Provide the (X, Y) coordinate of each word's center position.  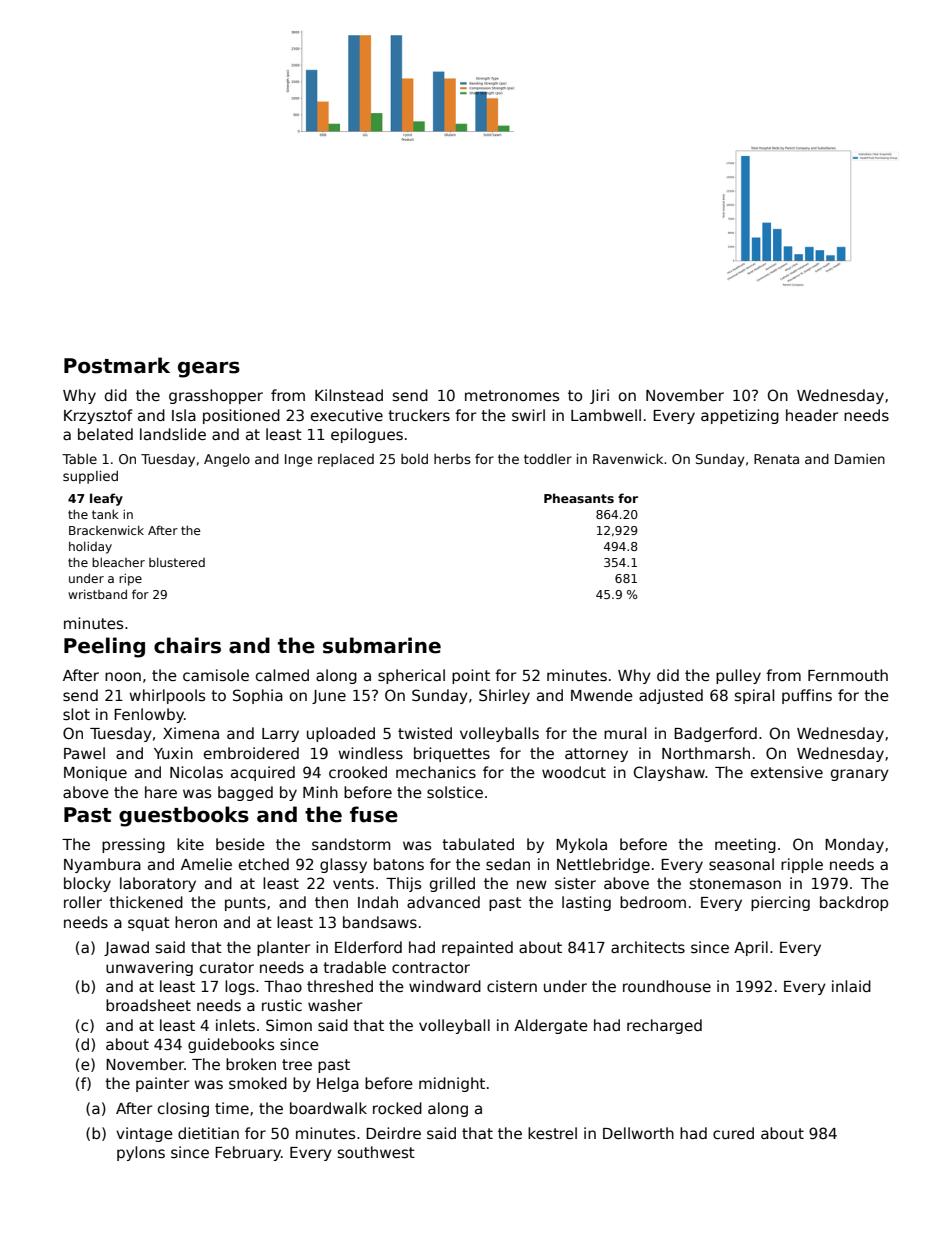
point (471, 676)
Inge (298, 460)
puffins (807, 696)
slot (76, 714)
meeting (745, 845)
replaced (346, 460)
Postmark (117, 365)
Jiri (599, 396)
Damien (860, 459)
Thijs (403, 884)
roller (83, 902)
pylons (141, 1153)
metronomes (512, 395)
